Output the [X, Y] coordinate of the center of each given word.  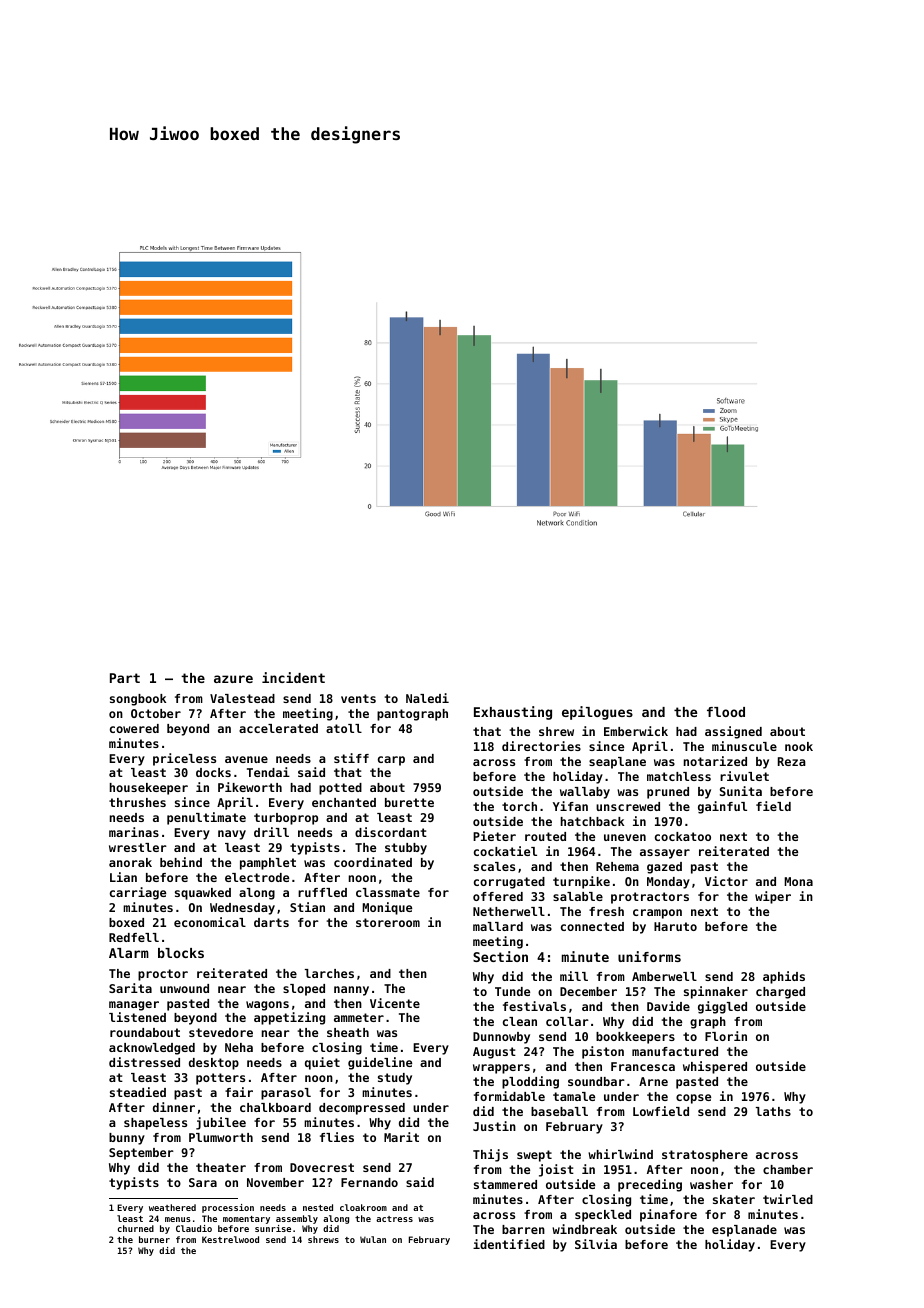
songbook [138, 700]
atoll [344, 728]
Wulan [373, 1239]
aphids [784, 977]
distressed [144, 1062]
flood [726, 712]
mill [574, 976]
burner [154, 1239]
